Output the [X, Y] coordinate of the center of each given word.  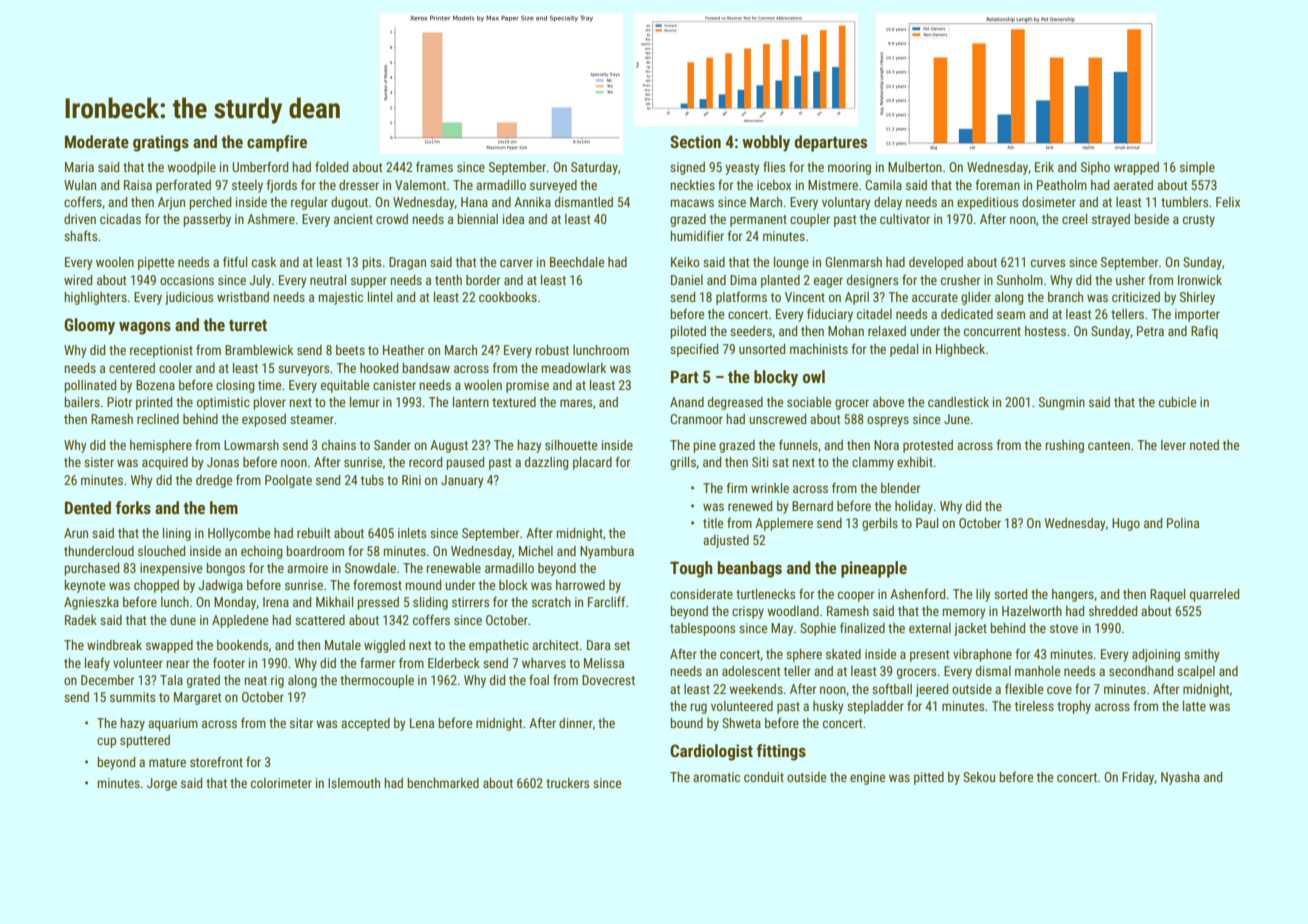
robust [552, 350]
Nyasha [1180, 778]
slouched [162, 551]
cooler [175, 368]
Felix [1228, 202]
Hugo [1126, 524]
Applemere [784, 524]
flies [774, 166]
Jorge [162, 784]
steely [247, 186]
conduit [764, 777]
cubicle [1177, 402]
